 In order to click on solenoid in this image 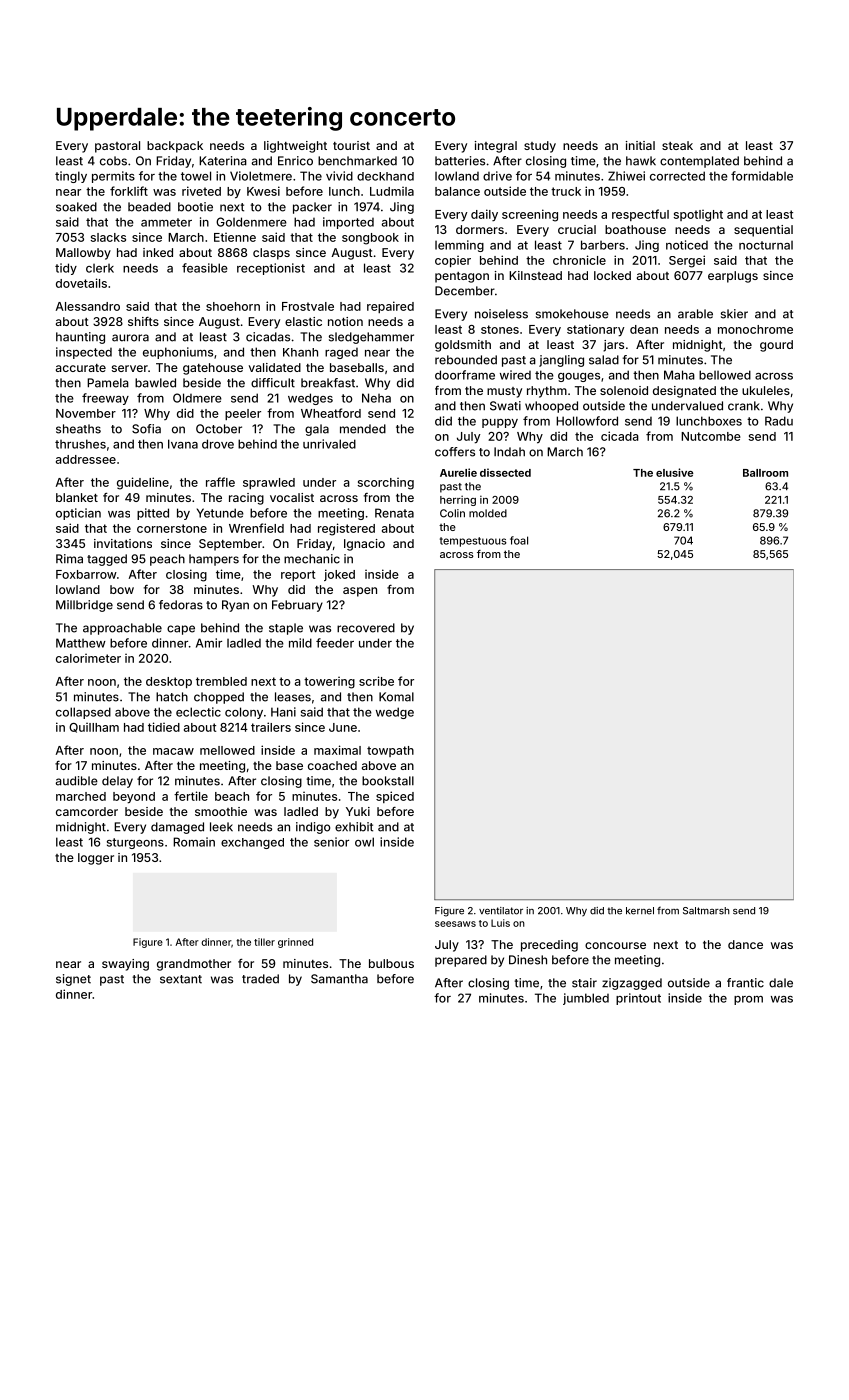, I will do `click(624, 390)`.
